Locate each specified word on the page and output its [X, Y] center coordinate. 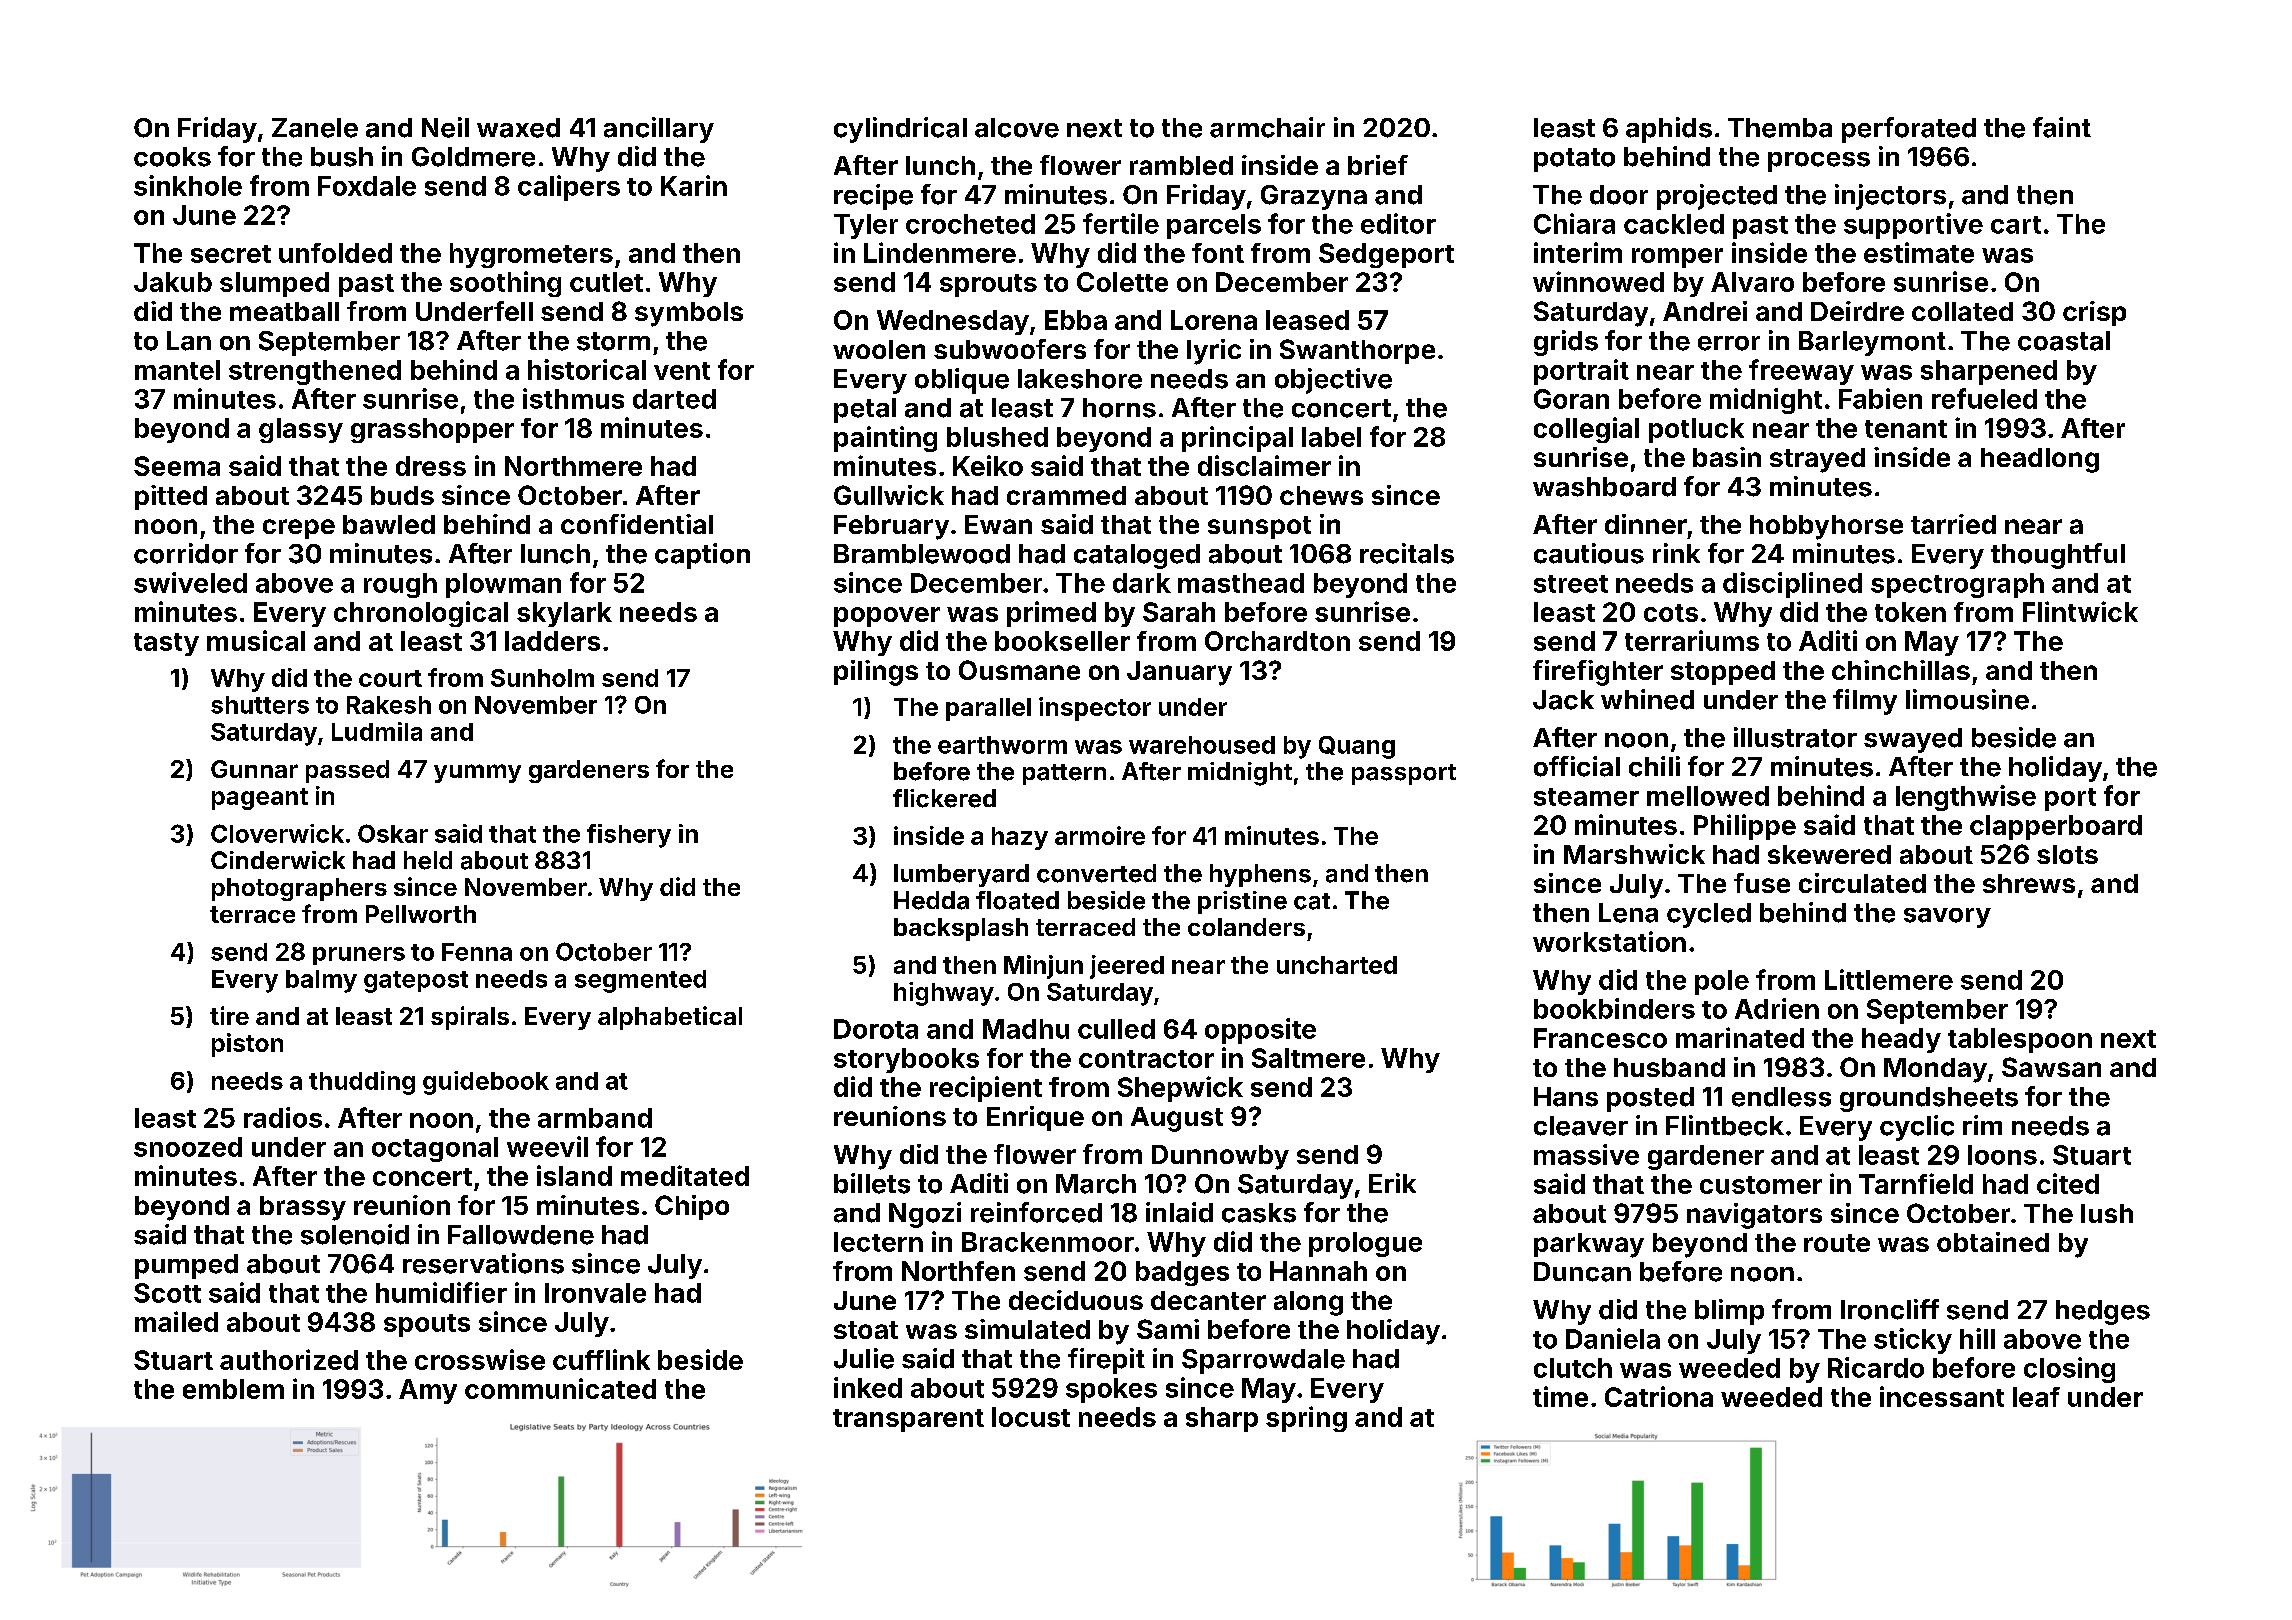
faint [2062, 127]
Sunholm [542, 678]
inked [868, 1387]
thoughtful [2058, 556]
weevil [547, 1146]
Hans [1566, 1097]
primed [1051, 614]
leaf [2036, 1397]
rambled [1181, 165]
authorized [289, 1359]
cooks [172, 157]
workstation [1609, 941]
